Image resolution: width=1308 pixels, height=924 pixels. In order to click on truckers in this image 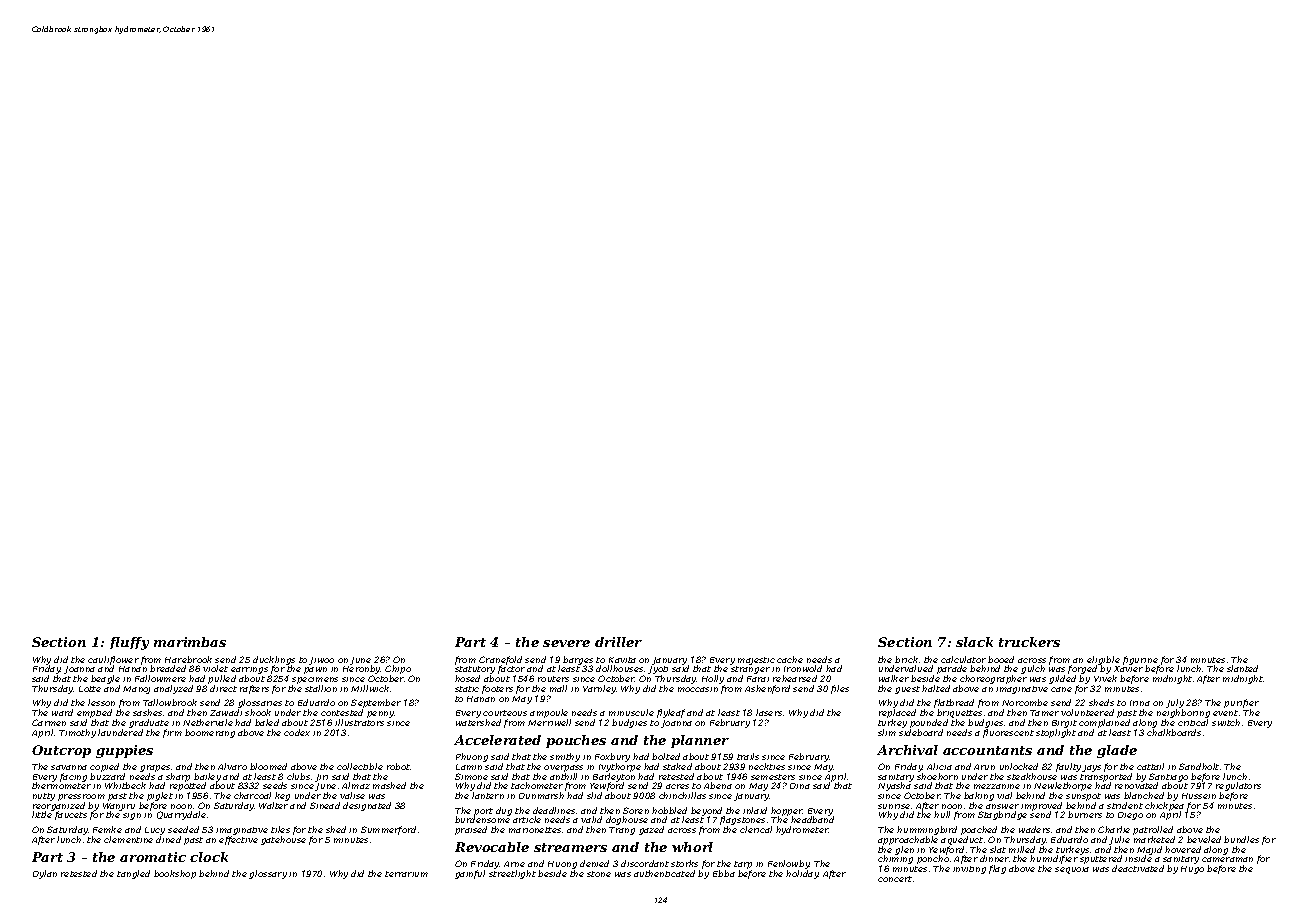, I will do `click(1029, 642)`.
